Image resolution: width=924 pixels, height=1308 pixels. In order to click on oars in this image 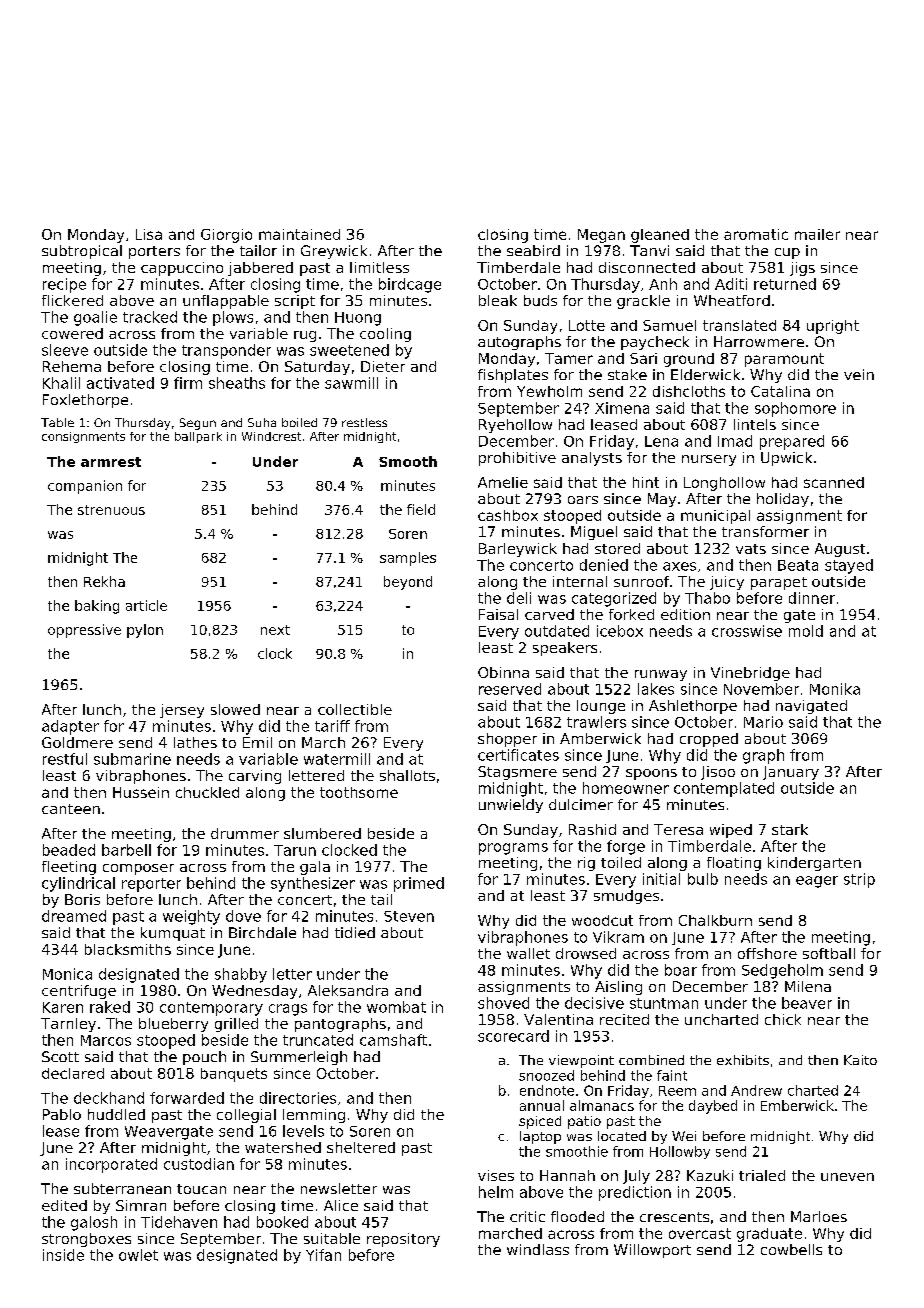, I will do `click(583, 500)`.
